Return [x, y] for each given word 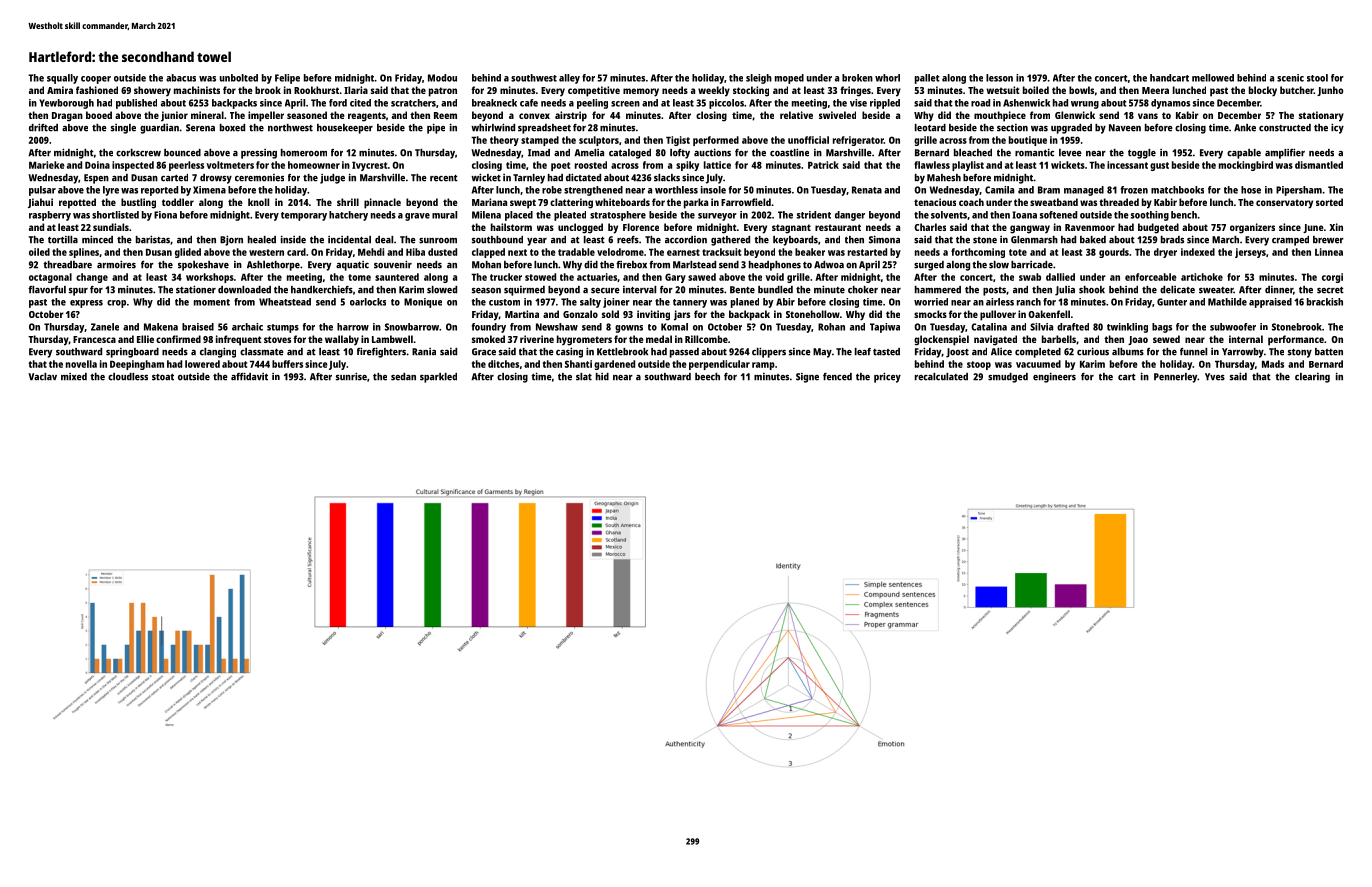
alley [569, 79]
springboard [132, 353]
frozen [1134, 190]
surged [929, 266]
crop [116, 304]
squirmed [524, 291]
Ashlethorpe [273, 266]
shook [1092, 290]
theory [504, 141]
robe [552, 190]
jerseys [1250, 253]
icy [1337, 128]
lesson [999, 78]
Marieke [47, 165]
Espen [96, 179]
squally [62, 79]
